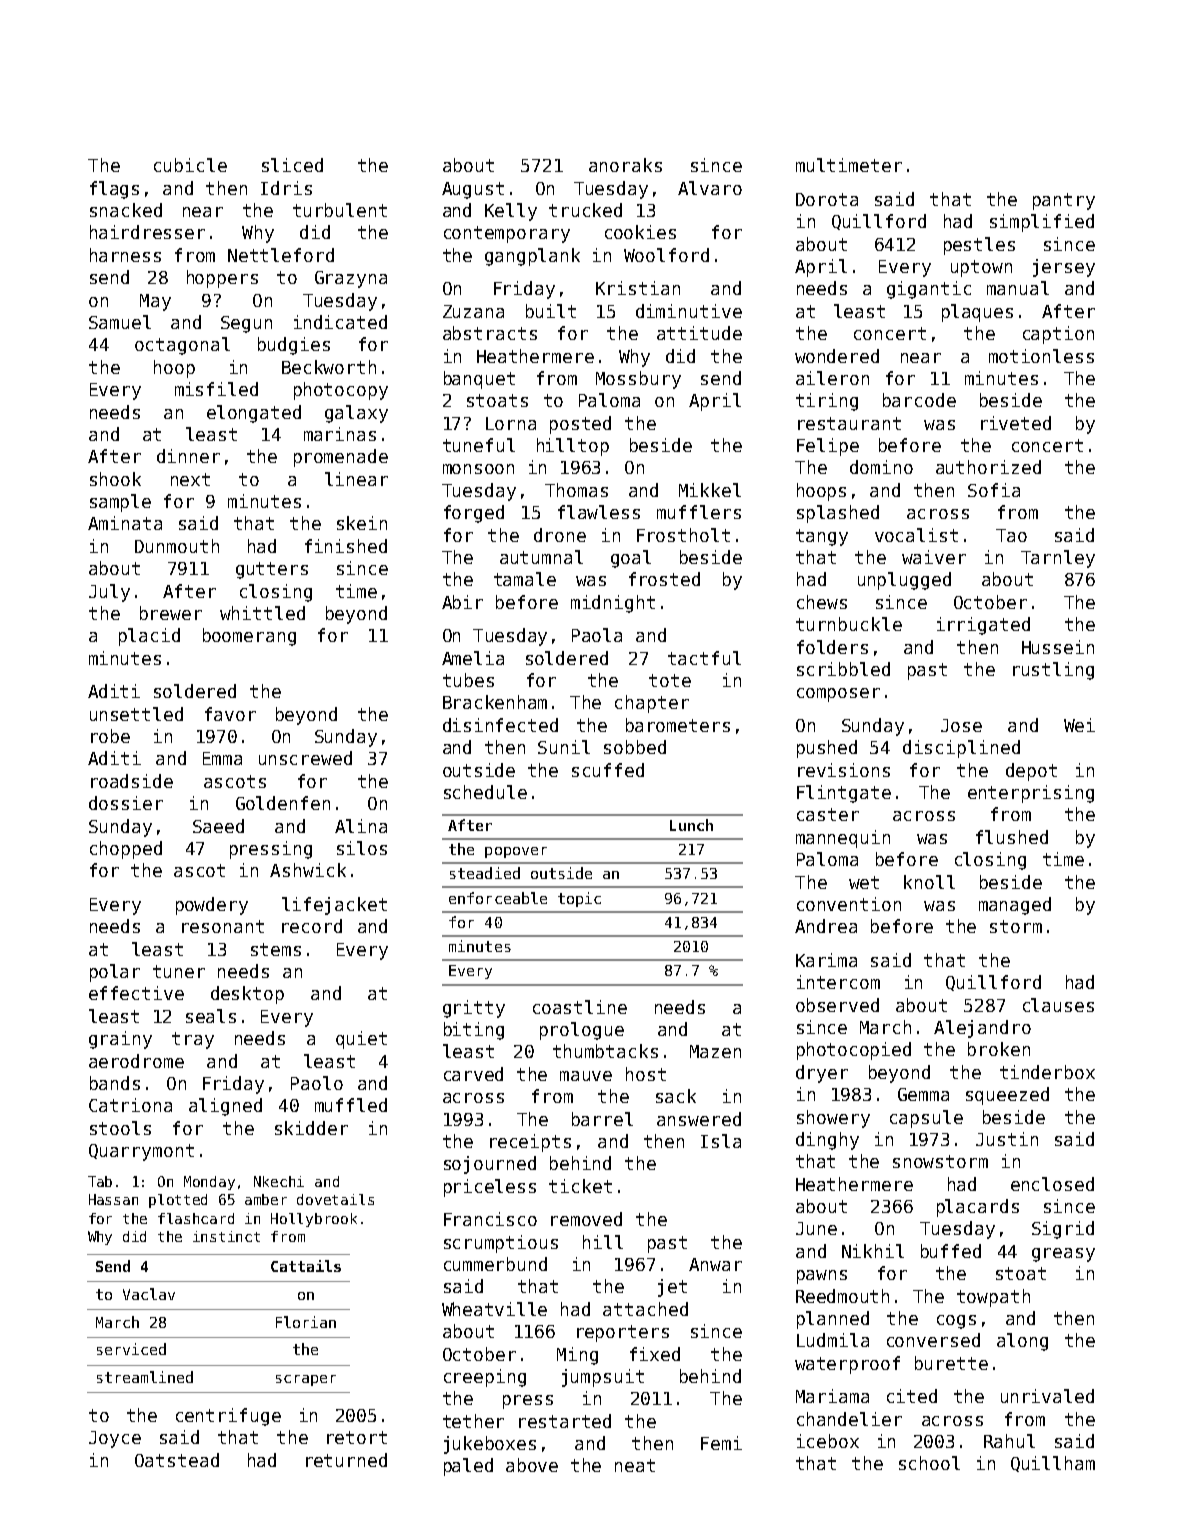  Describe the element at coordinates (608, 770) in the image. I see `scuffed` at that location.
